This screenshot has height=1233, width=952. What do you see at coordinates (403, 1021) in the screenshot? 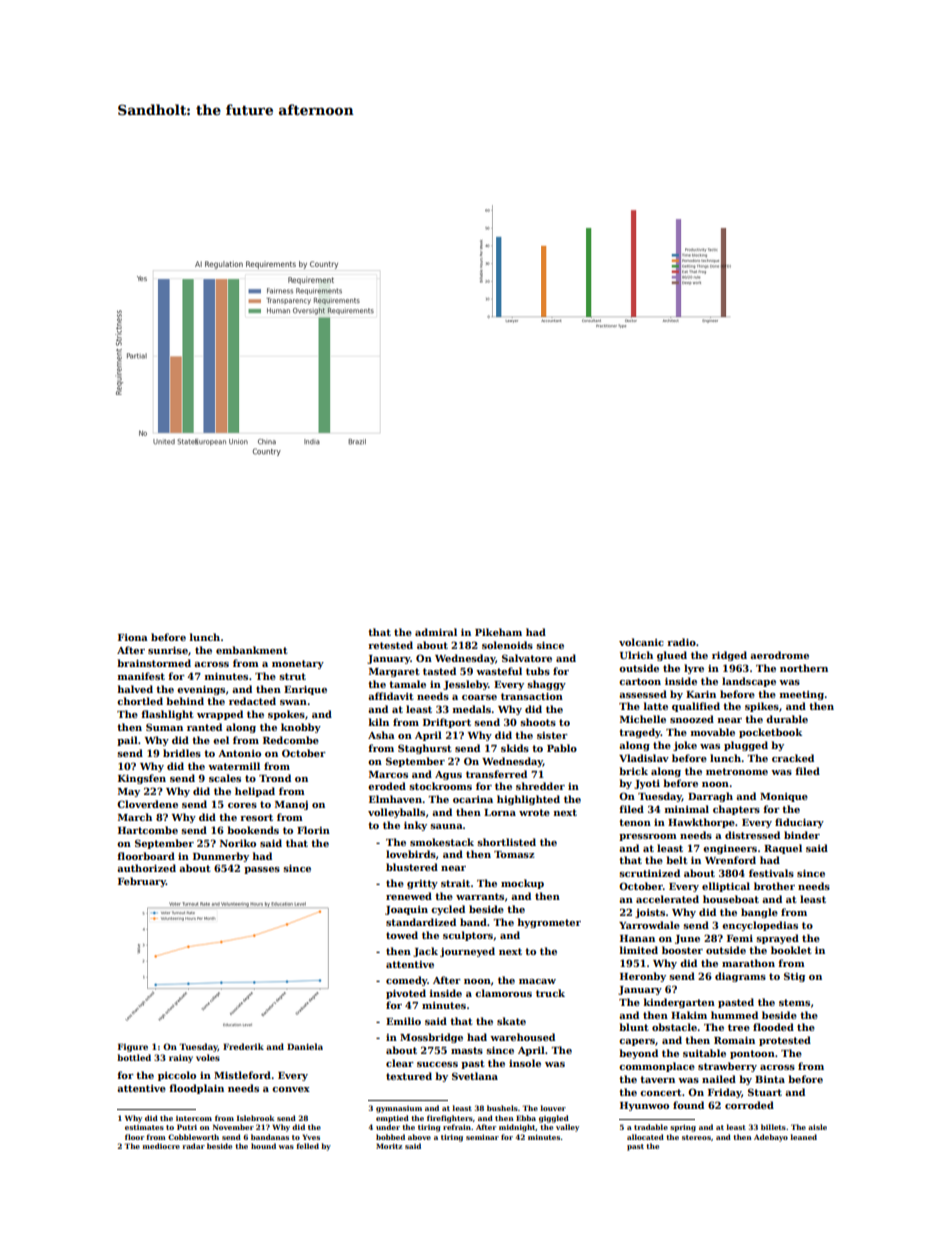
I see `Emilio` at bounding box center [403, 1021].
